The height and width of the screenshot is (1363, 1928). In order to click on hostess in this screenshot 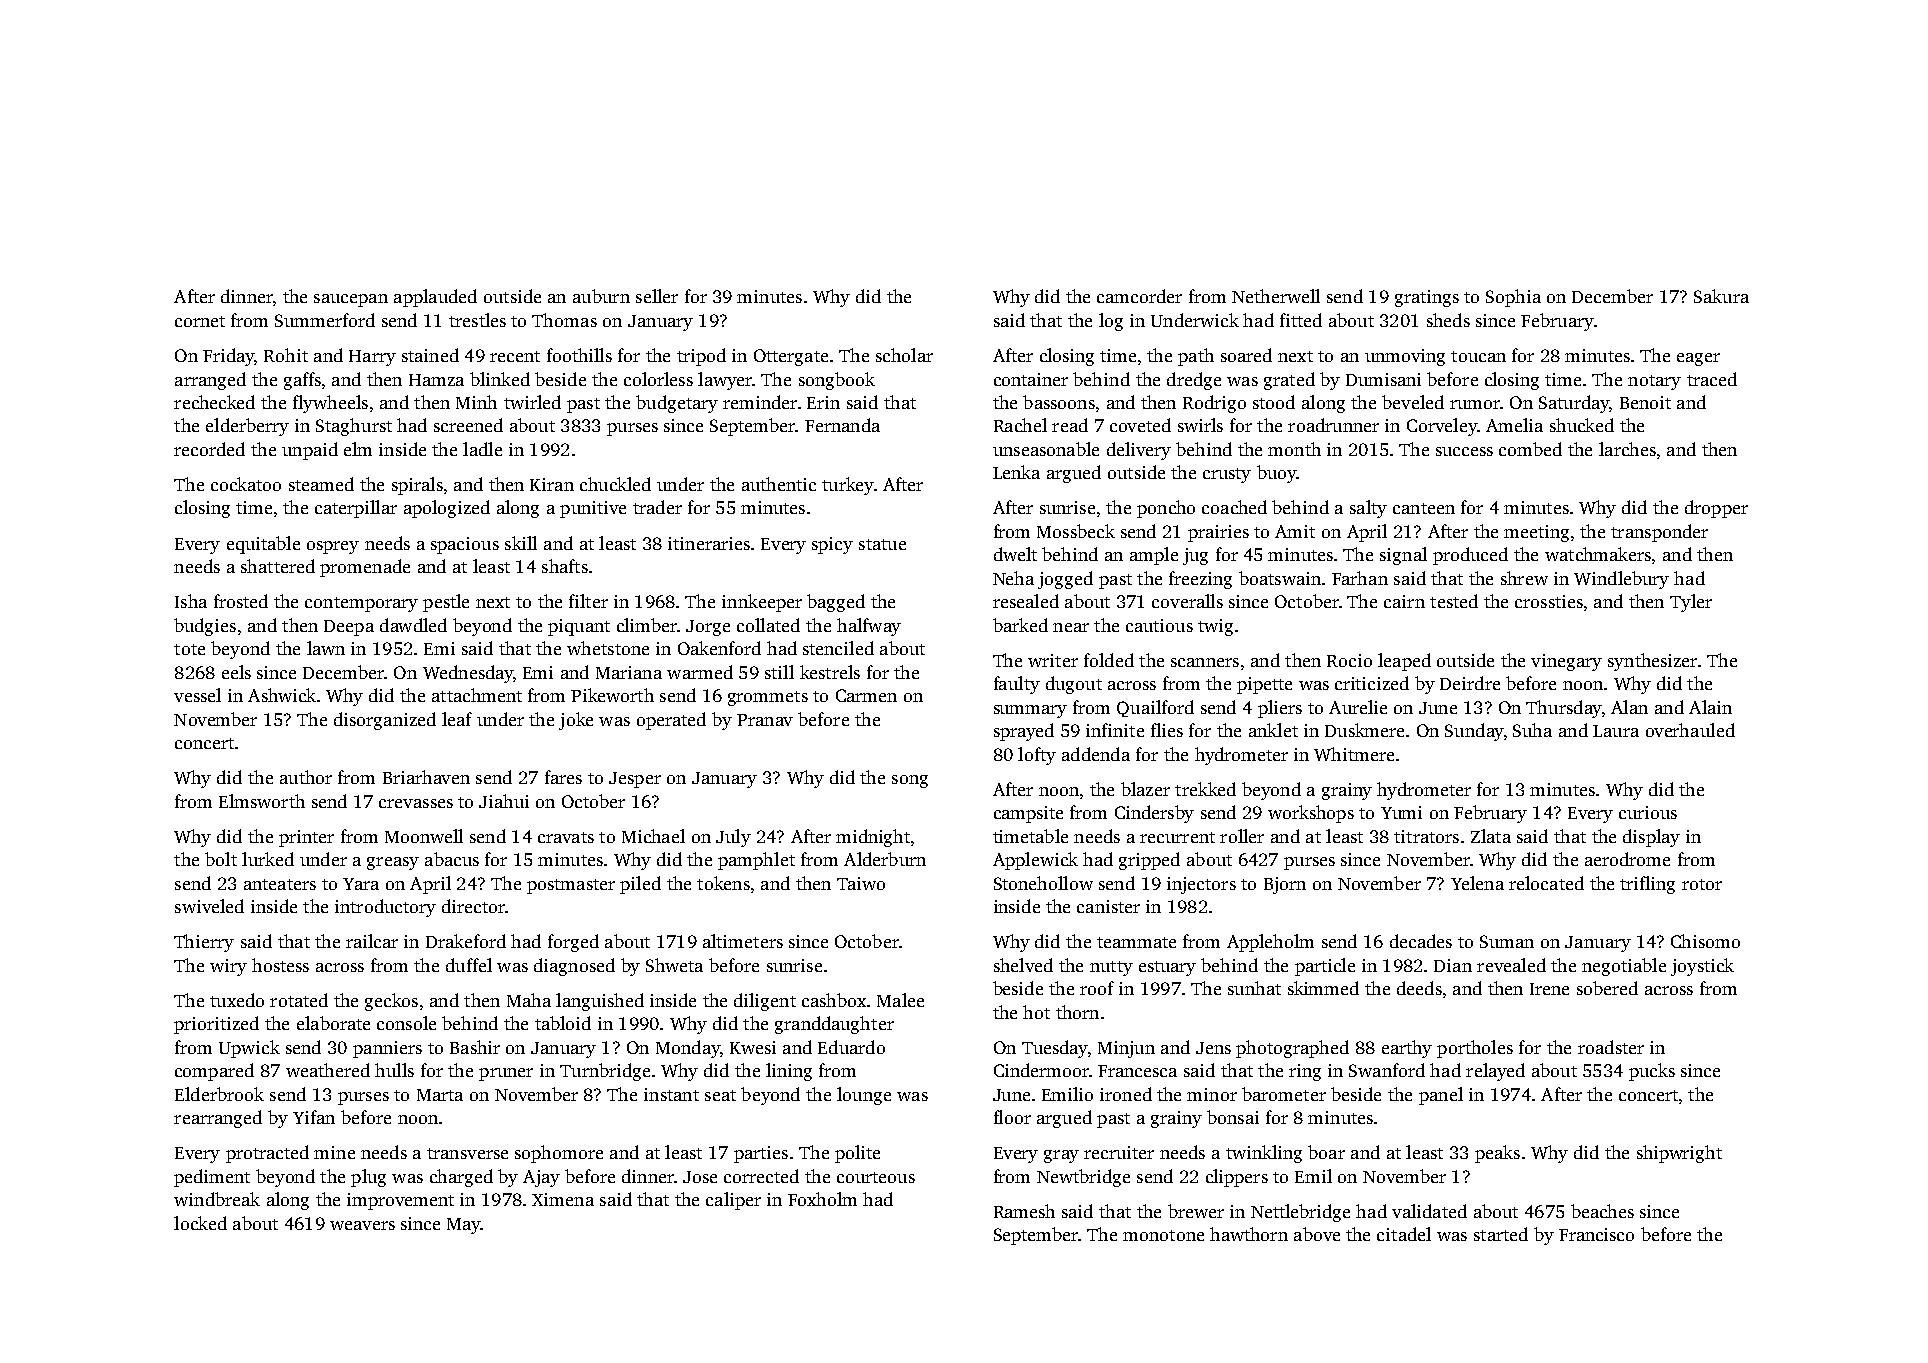, I will do `click(280, 965)`.
